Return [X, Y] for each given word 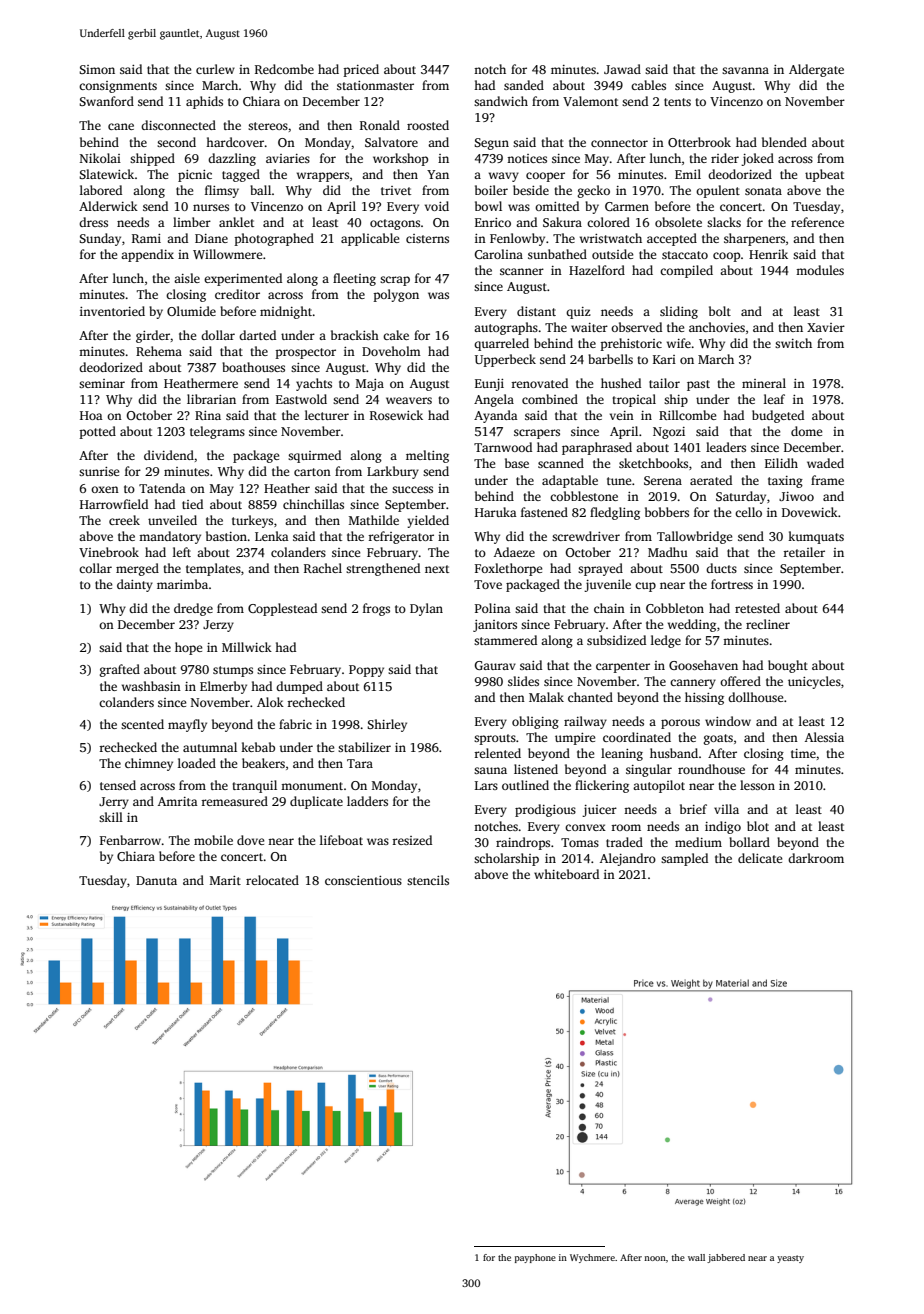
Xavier [826, 327]
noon [655, 1258]
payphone [535, 1258]
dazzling [232, 159]
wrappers [323, 177]
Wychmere [592, 1258]
